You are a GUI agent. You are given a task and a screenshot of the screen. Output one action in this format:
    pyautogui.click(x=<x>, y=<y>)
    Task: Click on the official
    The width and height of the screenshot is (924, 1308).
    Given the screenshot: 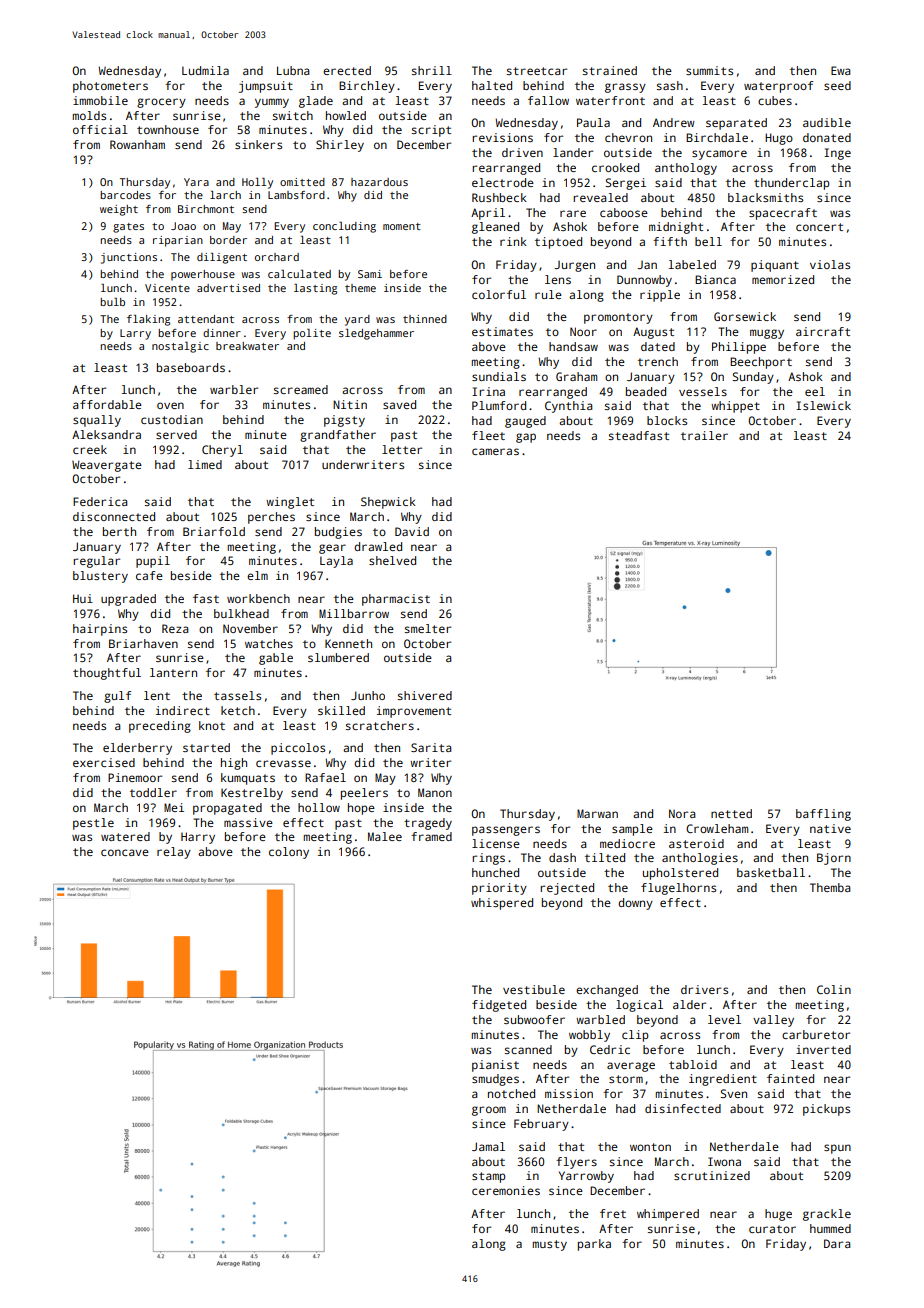 What is the action you would take?
    pyautogui.click(x=100, y=129)
